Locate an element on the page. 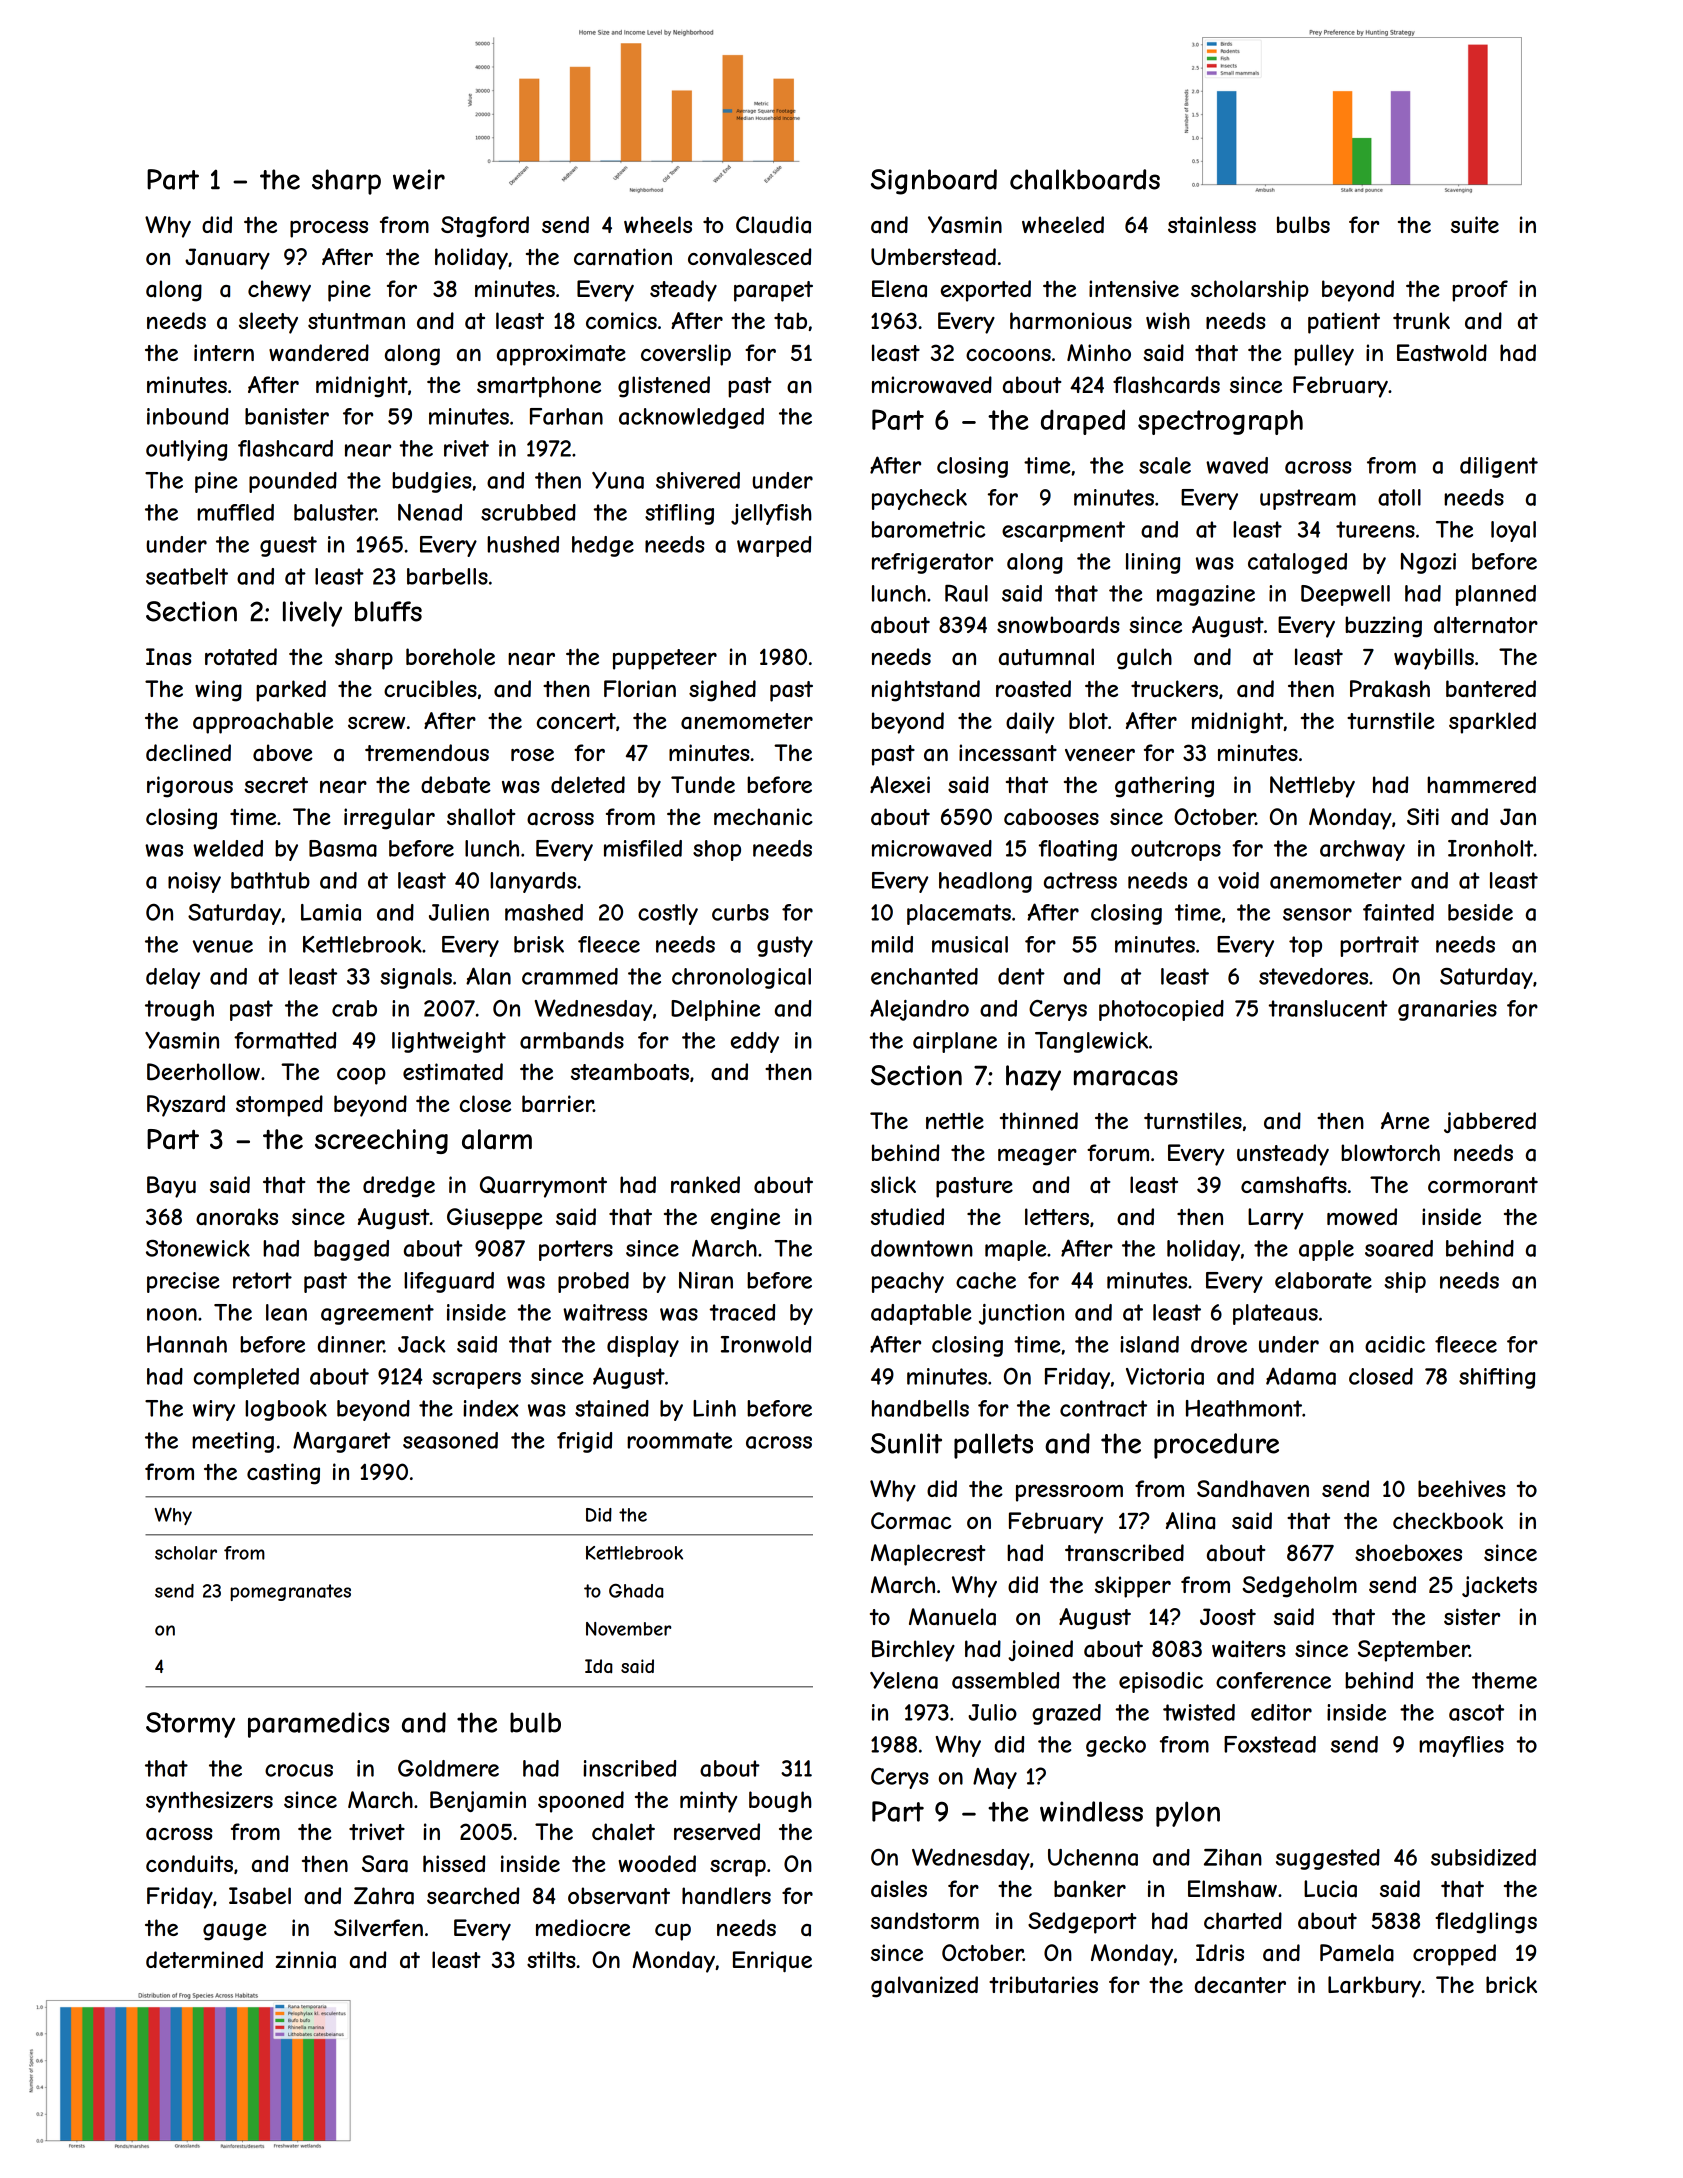 Image resolution: width=1683 pixels, height=2178 pixels. dredge is located at coordinates (399, 1187).
